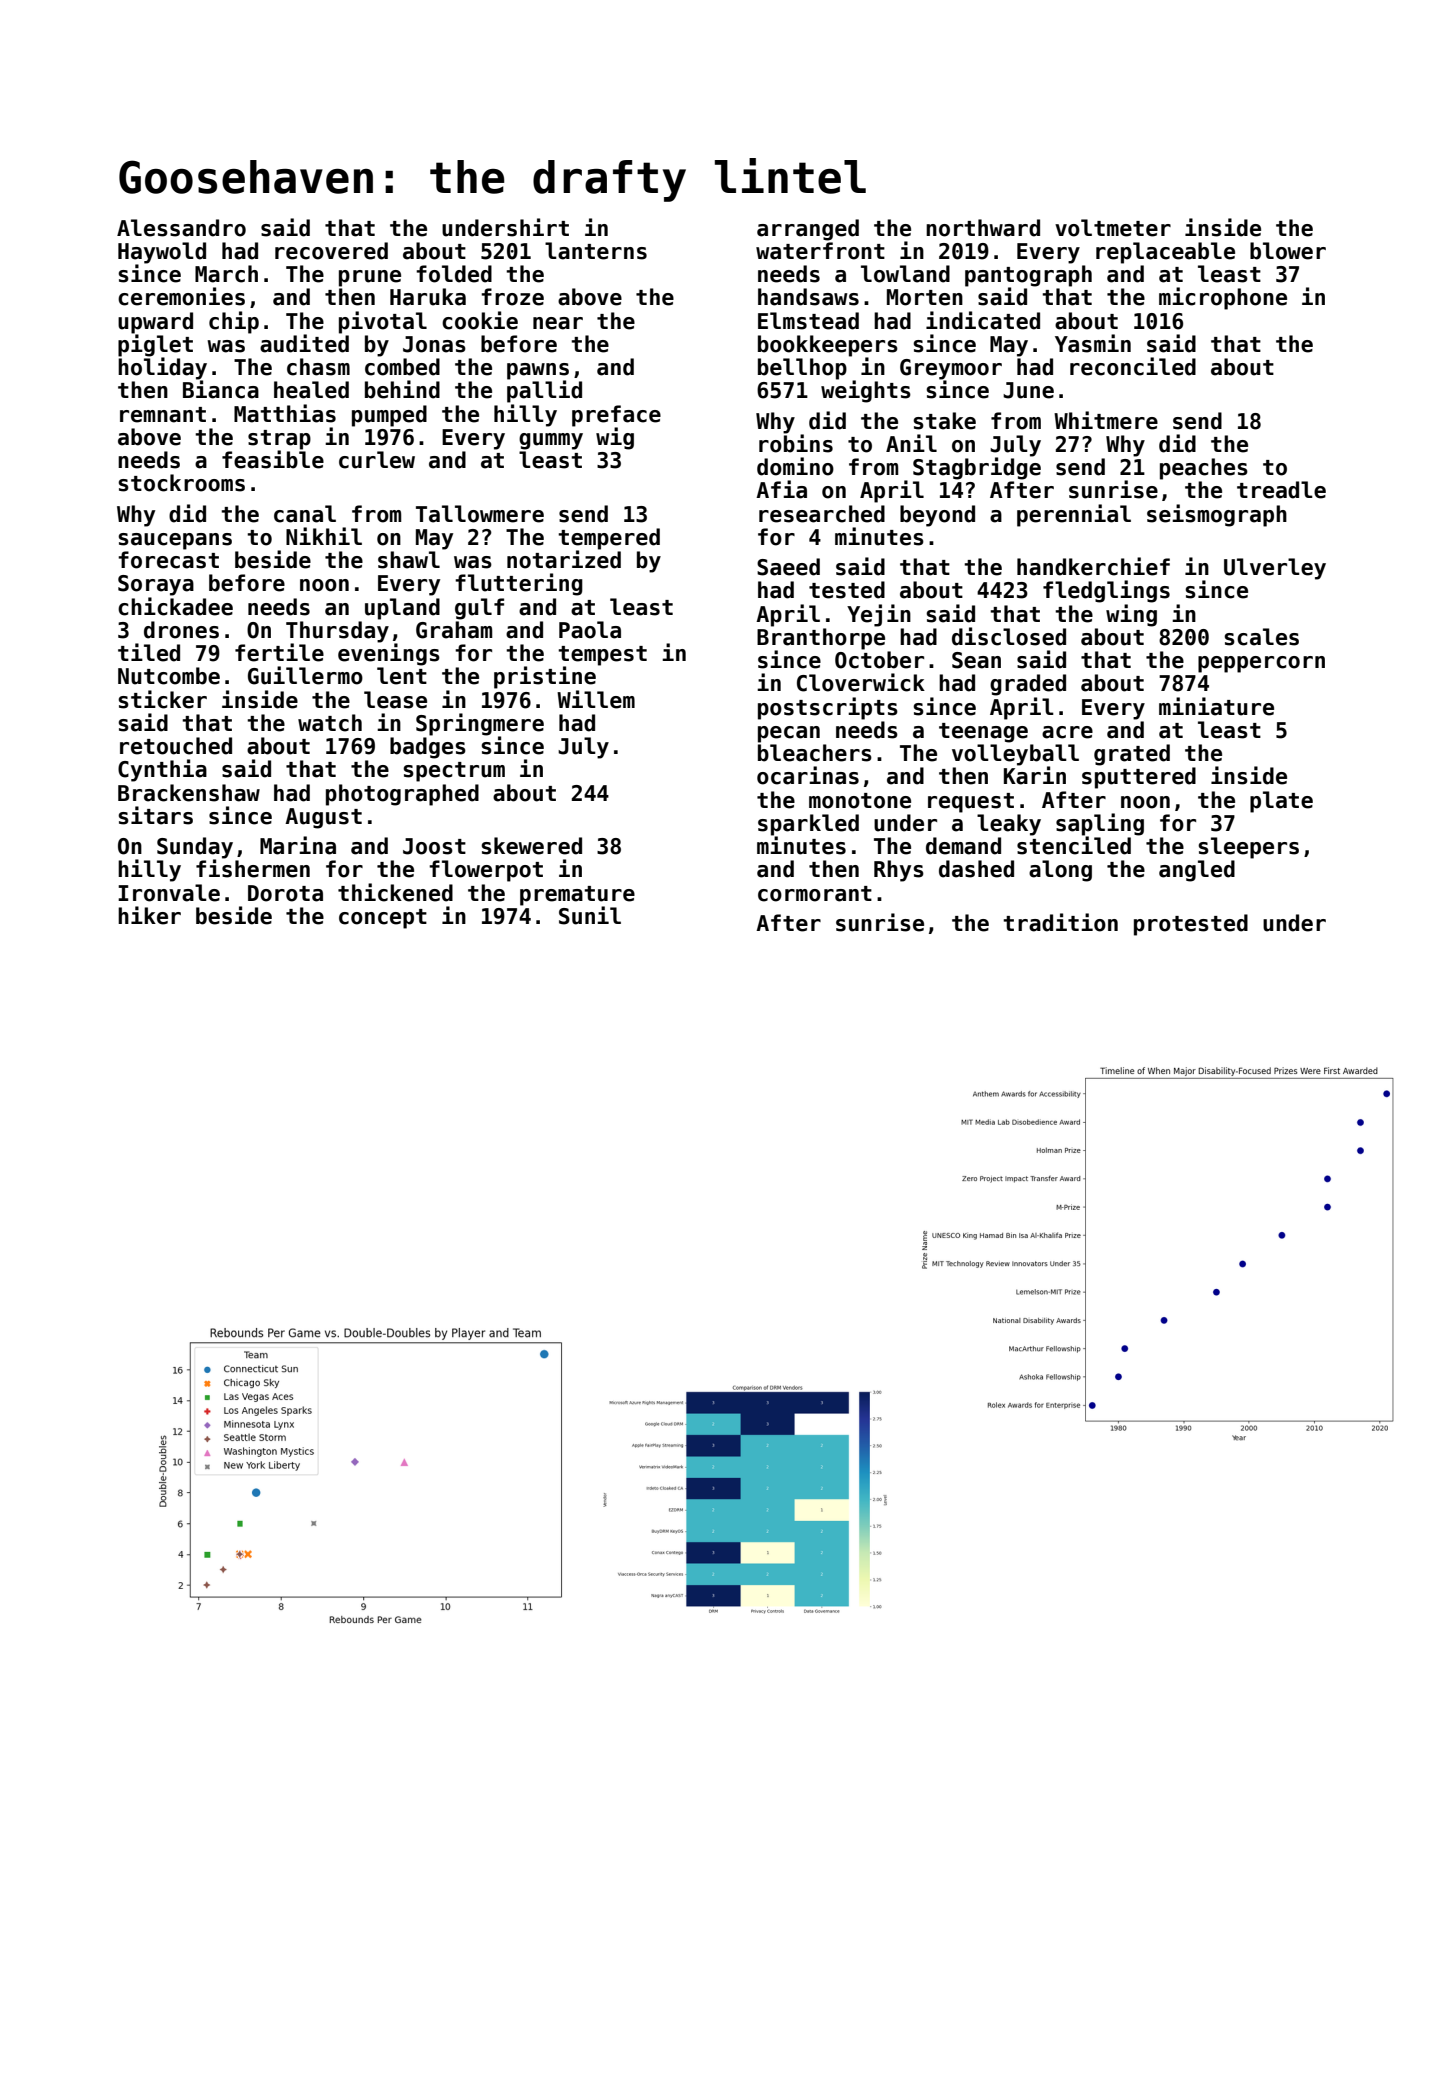 Image resolution: width=1450 pixels, height=2100 pixels. I want to click on microphone, so click(1223, 298).
